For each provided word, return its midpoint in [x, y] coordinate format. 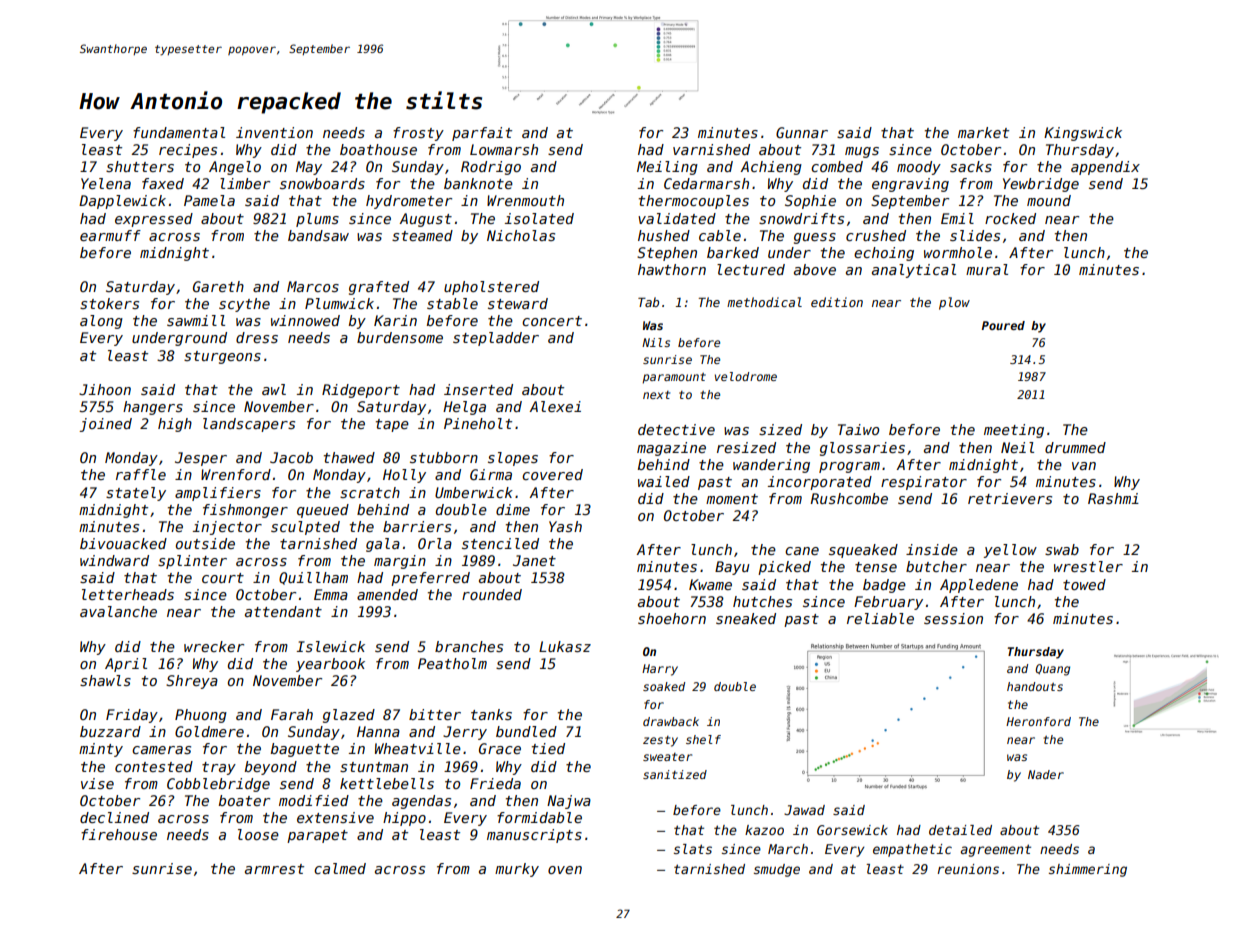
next [656, 395]
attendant [283, 611]
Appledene [979, 586]
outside [205, 543]
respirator [924, 483]
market [983, 132]
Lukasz [565, 646]
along [101, 322]
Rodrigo [491, 168]
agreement [996, 850]
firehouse [119, 834]
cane [802, 551]
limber [245, 183]
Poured [1003, 325]
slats [693, 849]
